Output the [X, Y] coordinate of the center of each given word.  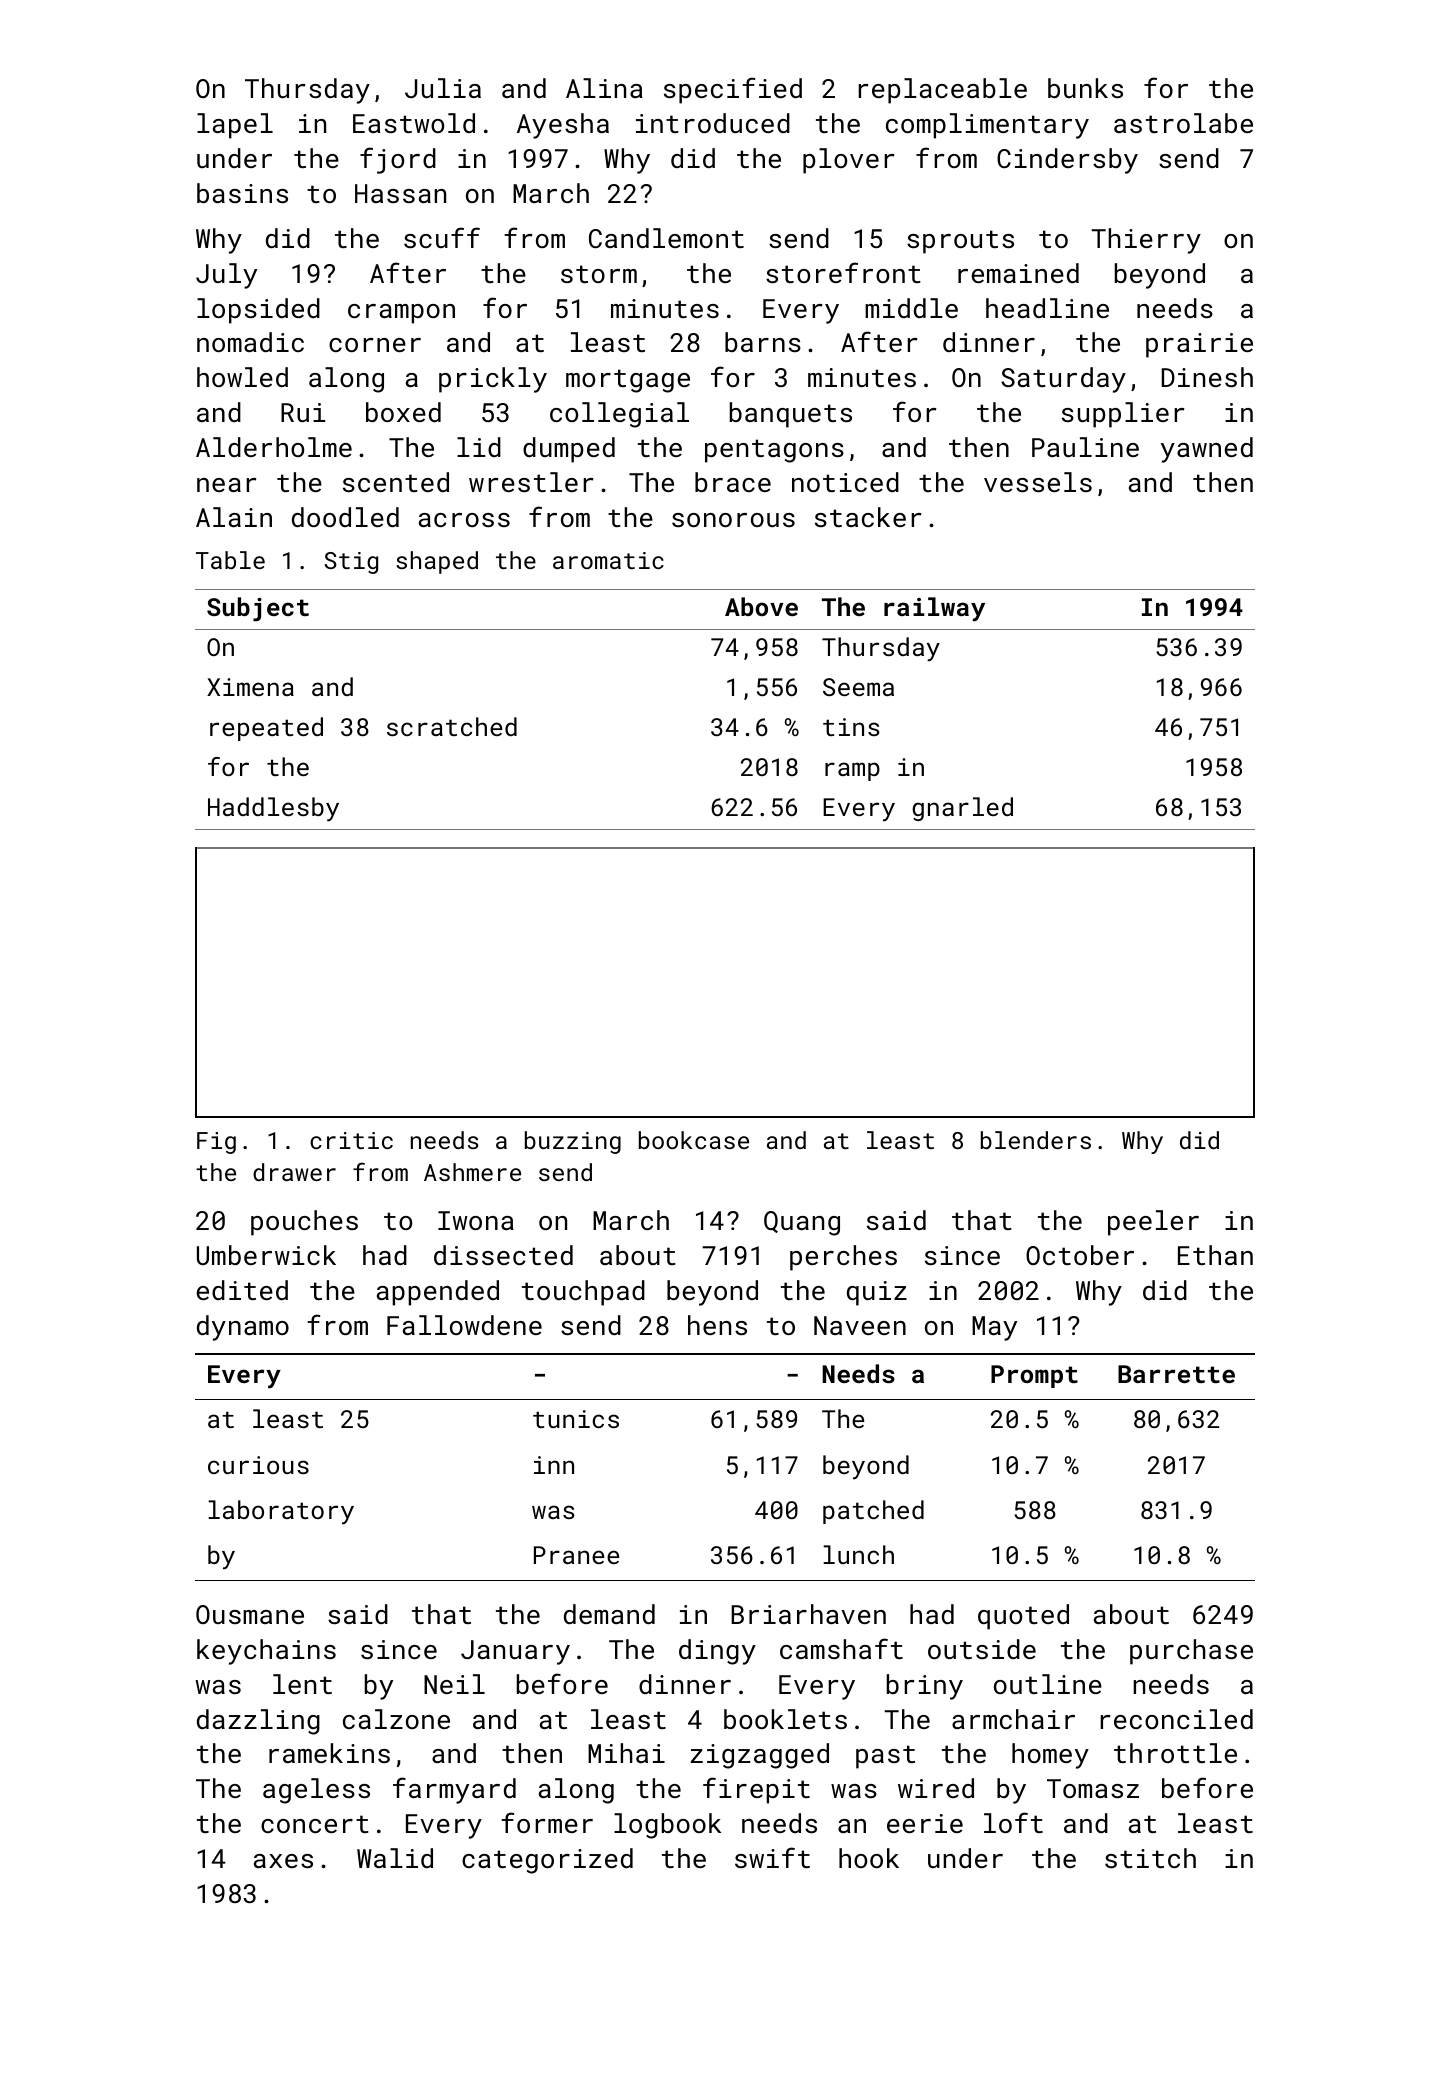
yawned [1207, 450]
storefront [843, 272]
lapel [235, 126]
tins [851, 727]
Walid [395, 1858]
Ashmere [472, 1172]
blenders [1036, 1140]
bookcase [694, 1140]
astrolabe [1183, 123]
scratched [452, 726]
